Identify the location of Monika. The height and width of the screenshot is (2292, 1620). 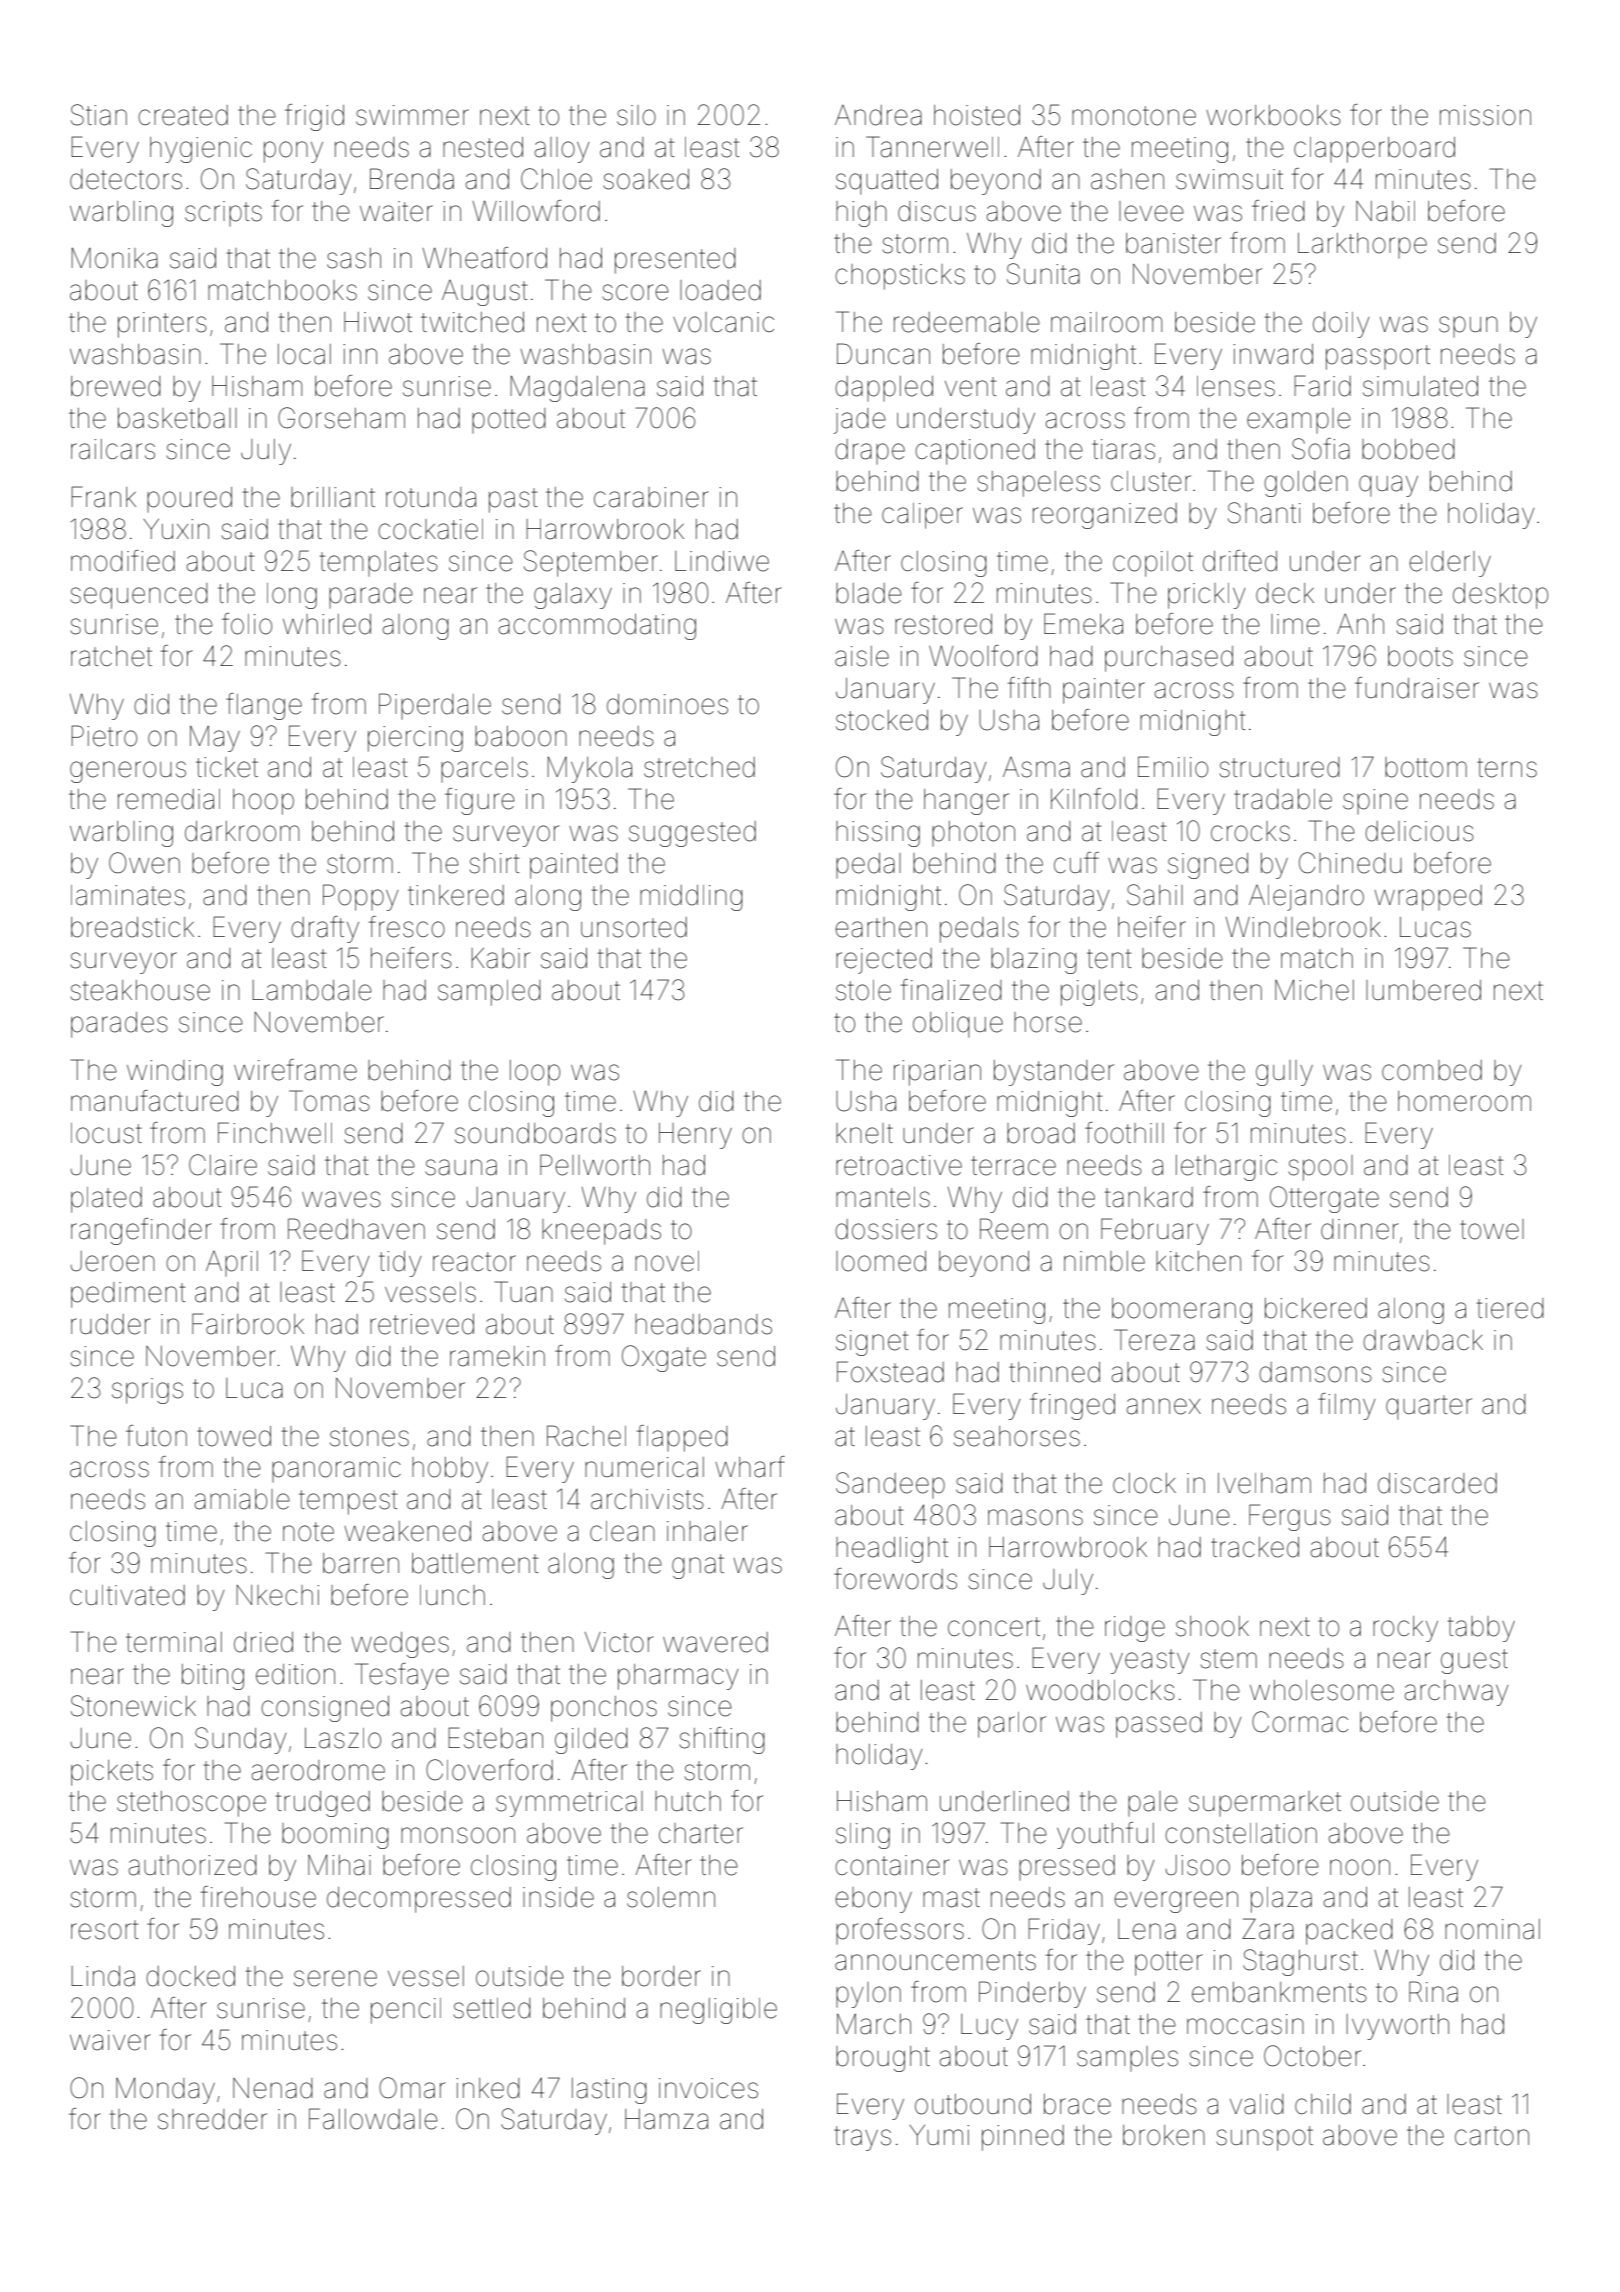
(114, 258).
